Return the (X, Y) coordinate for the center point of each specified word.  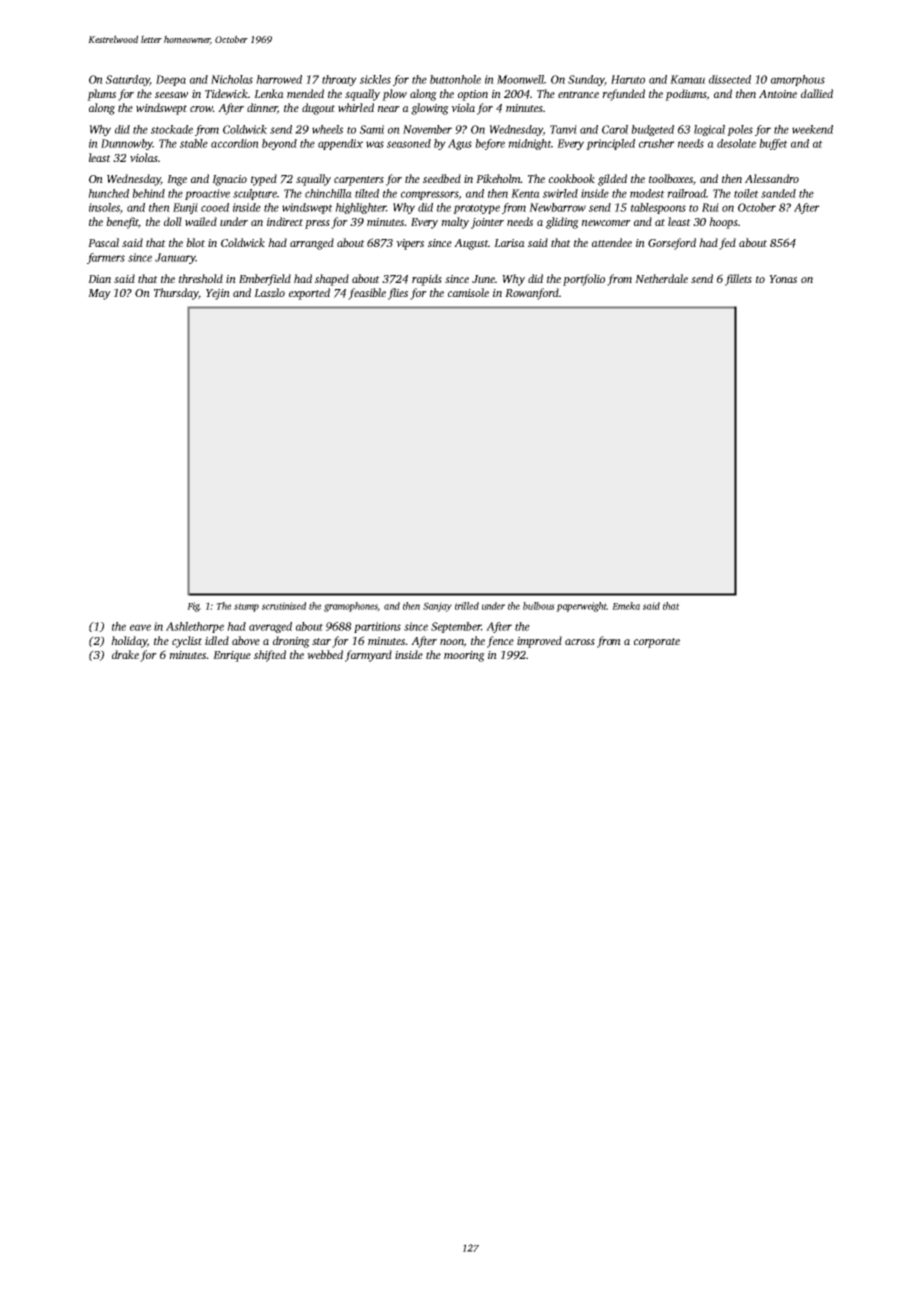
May (99, 294)
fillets (738, 280)
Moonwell (520, 79)
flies (398, 294)
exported (309, 294)
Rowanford (532, 294)
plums (101, 95)
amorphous (798, 80)
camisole (468, 292)
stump (246, 607)
